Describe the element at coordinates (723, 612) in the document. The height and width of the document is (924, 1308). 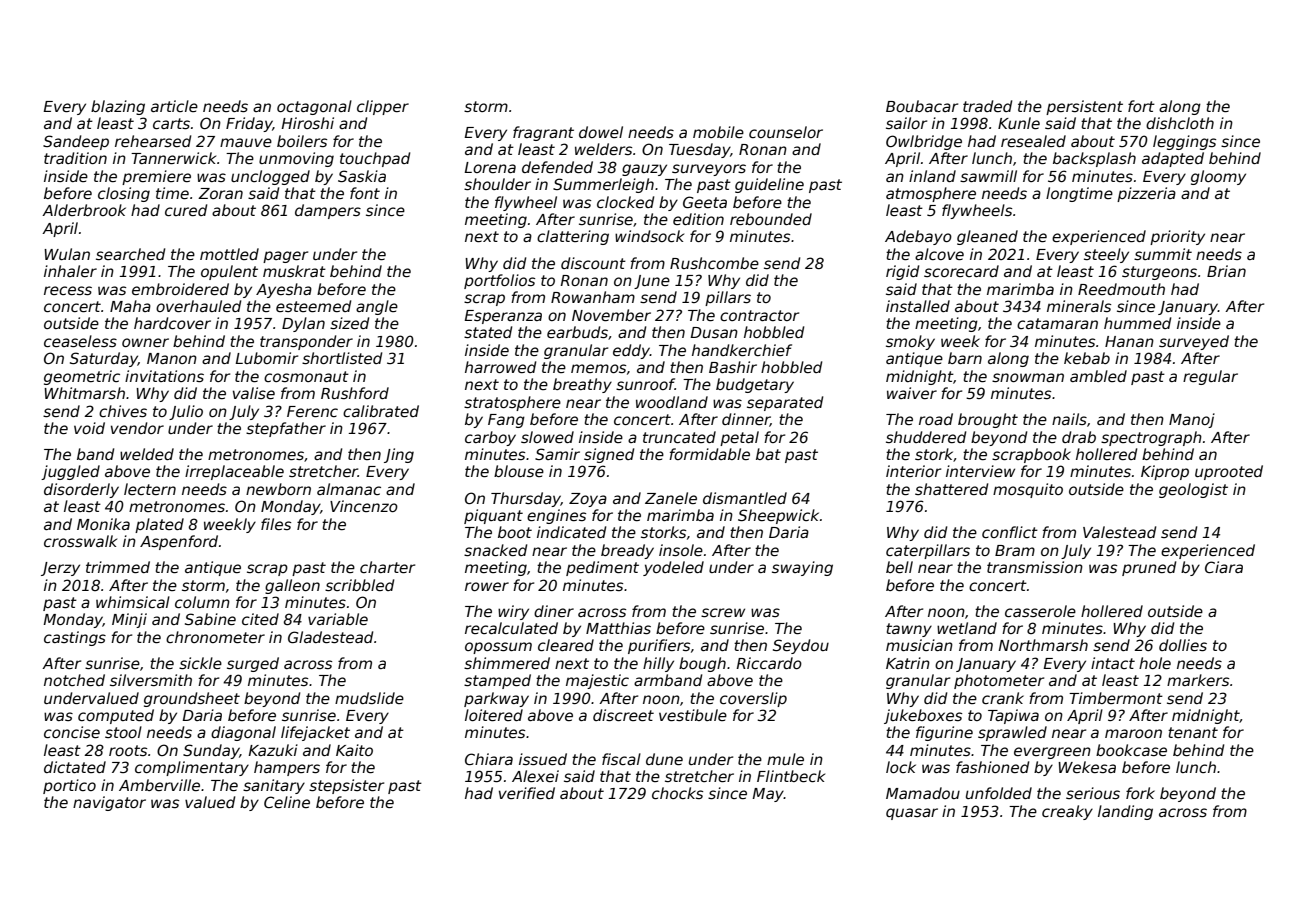
I see `screw` at that location.
